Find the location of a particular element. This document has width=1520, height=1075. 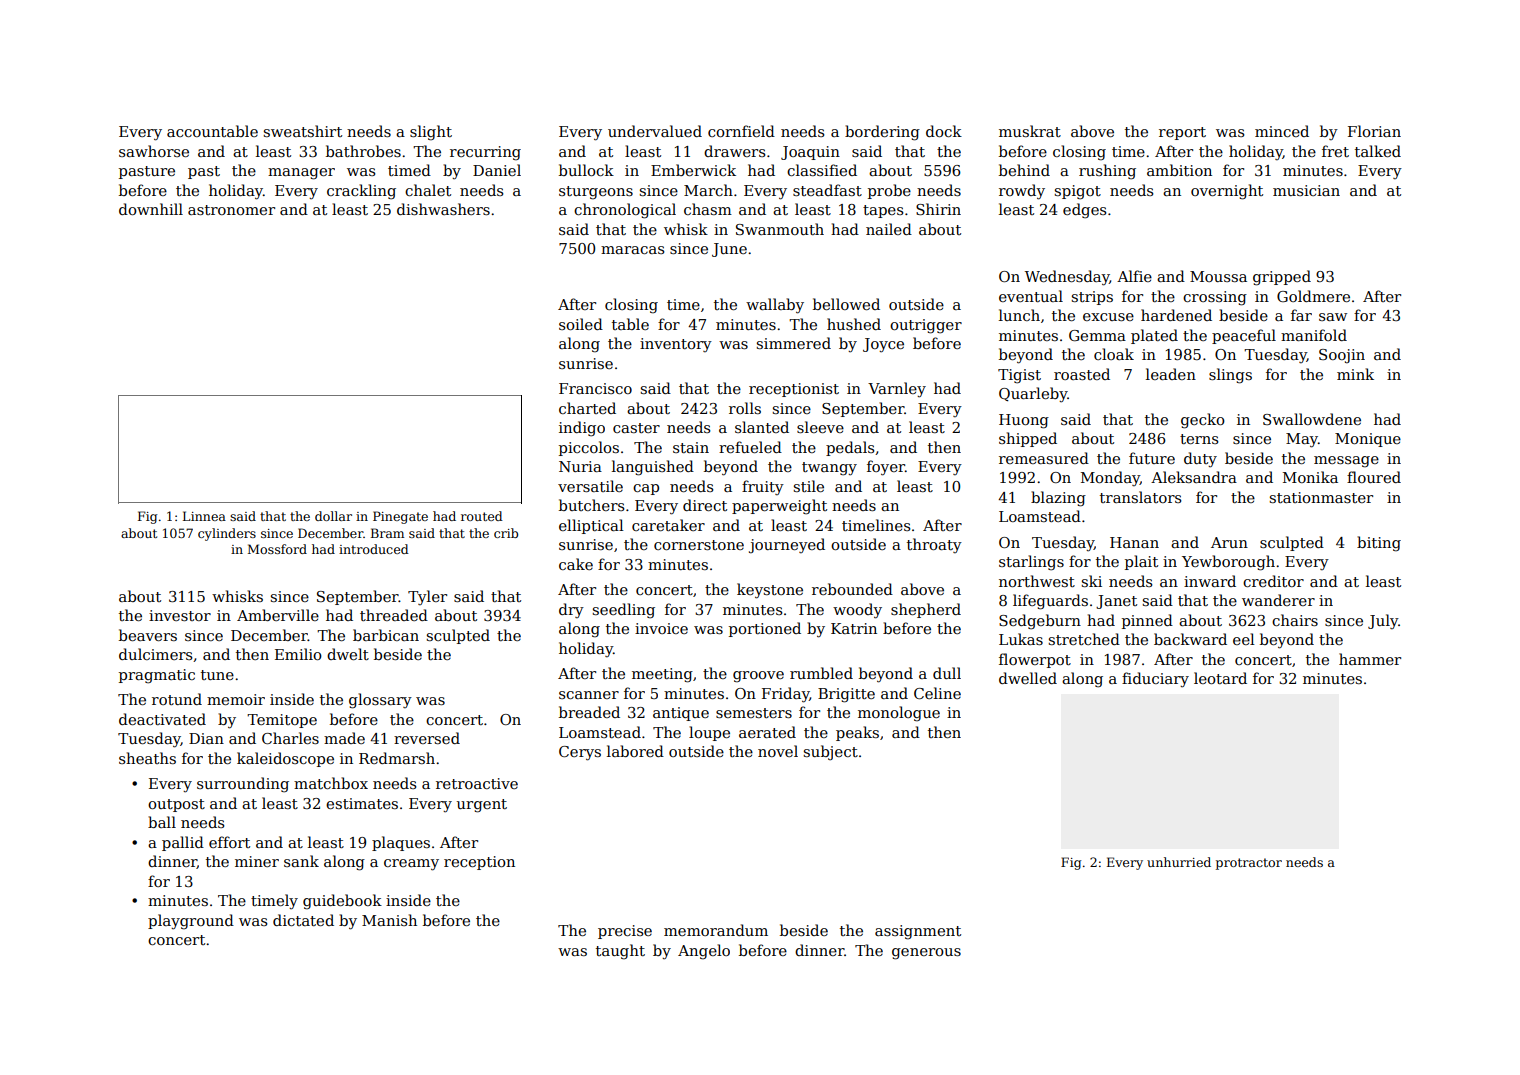

sweatshirt is located at coordinates (303, 131).
